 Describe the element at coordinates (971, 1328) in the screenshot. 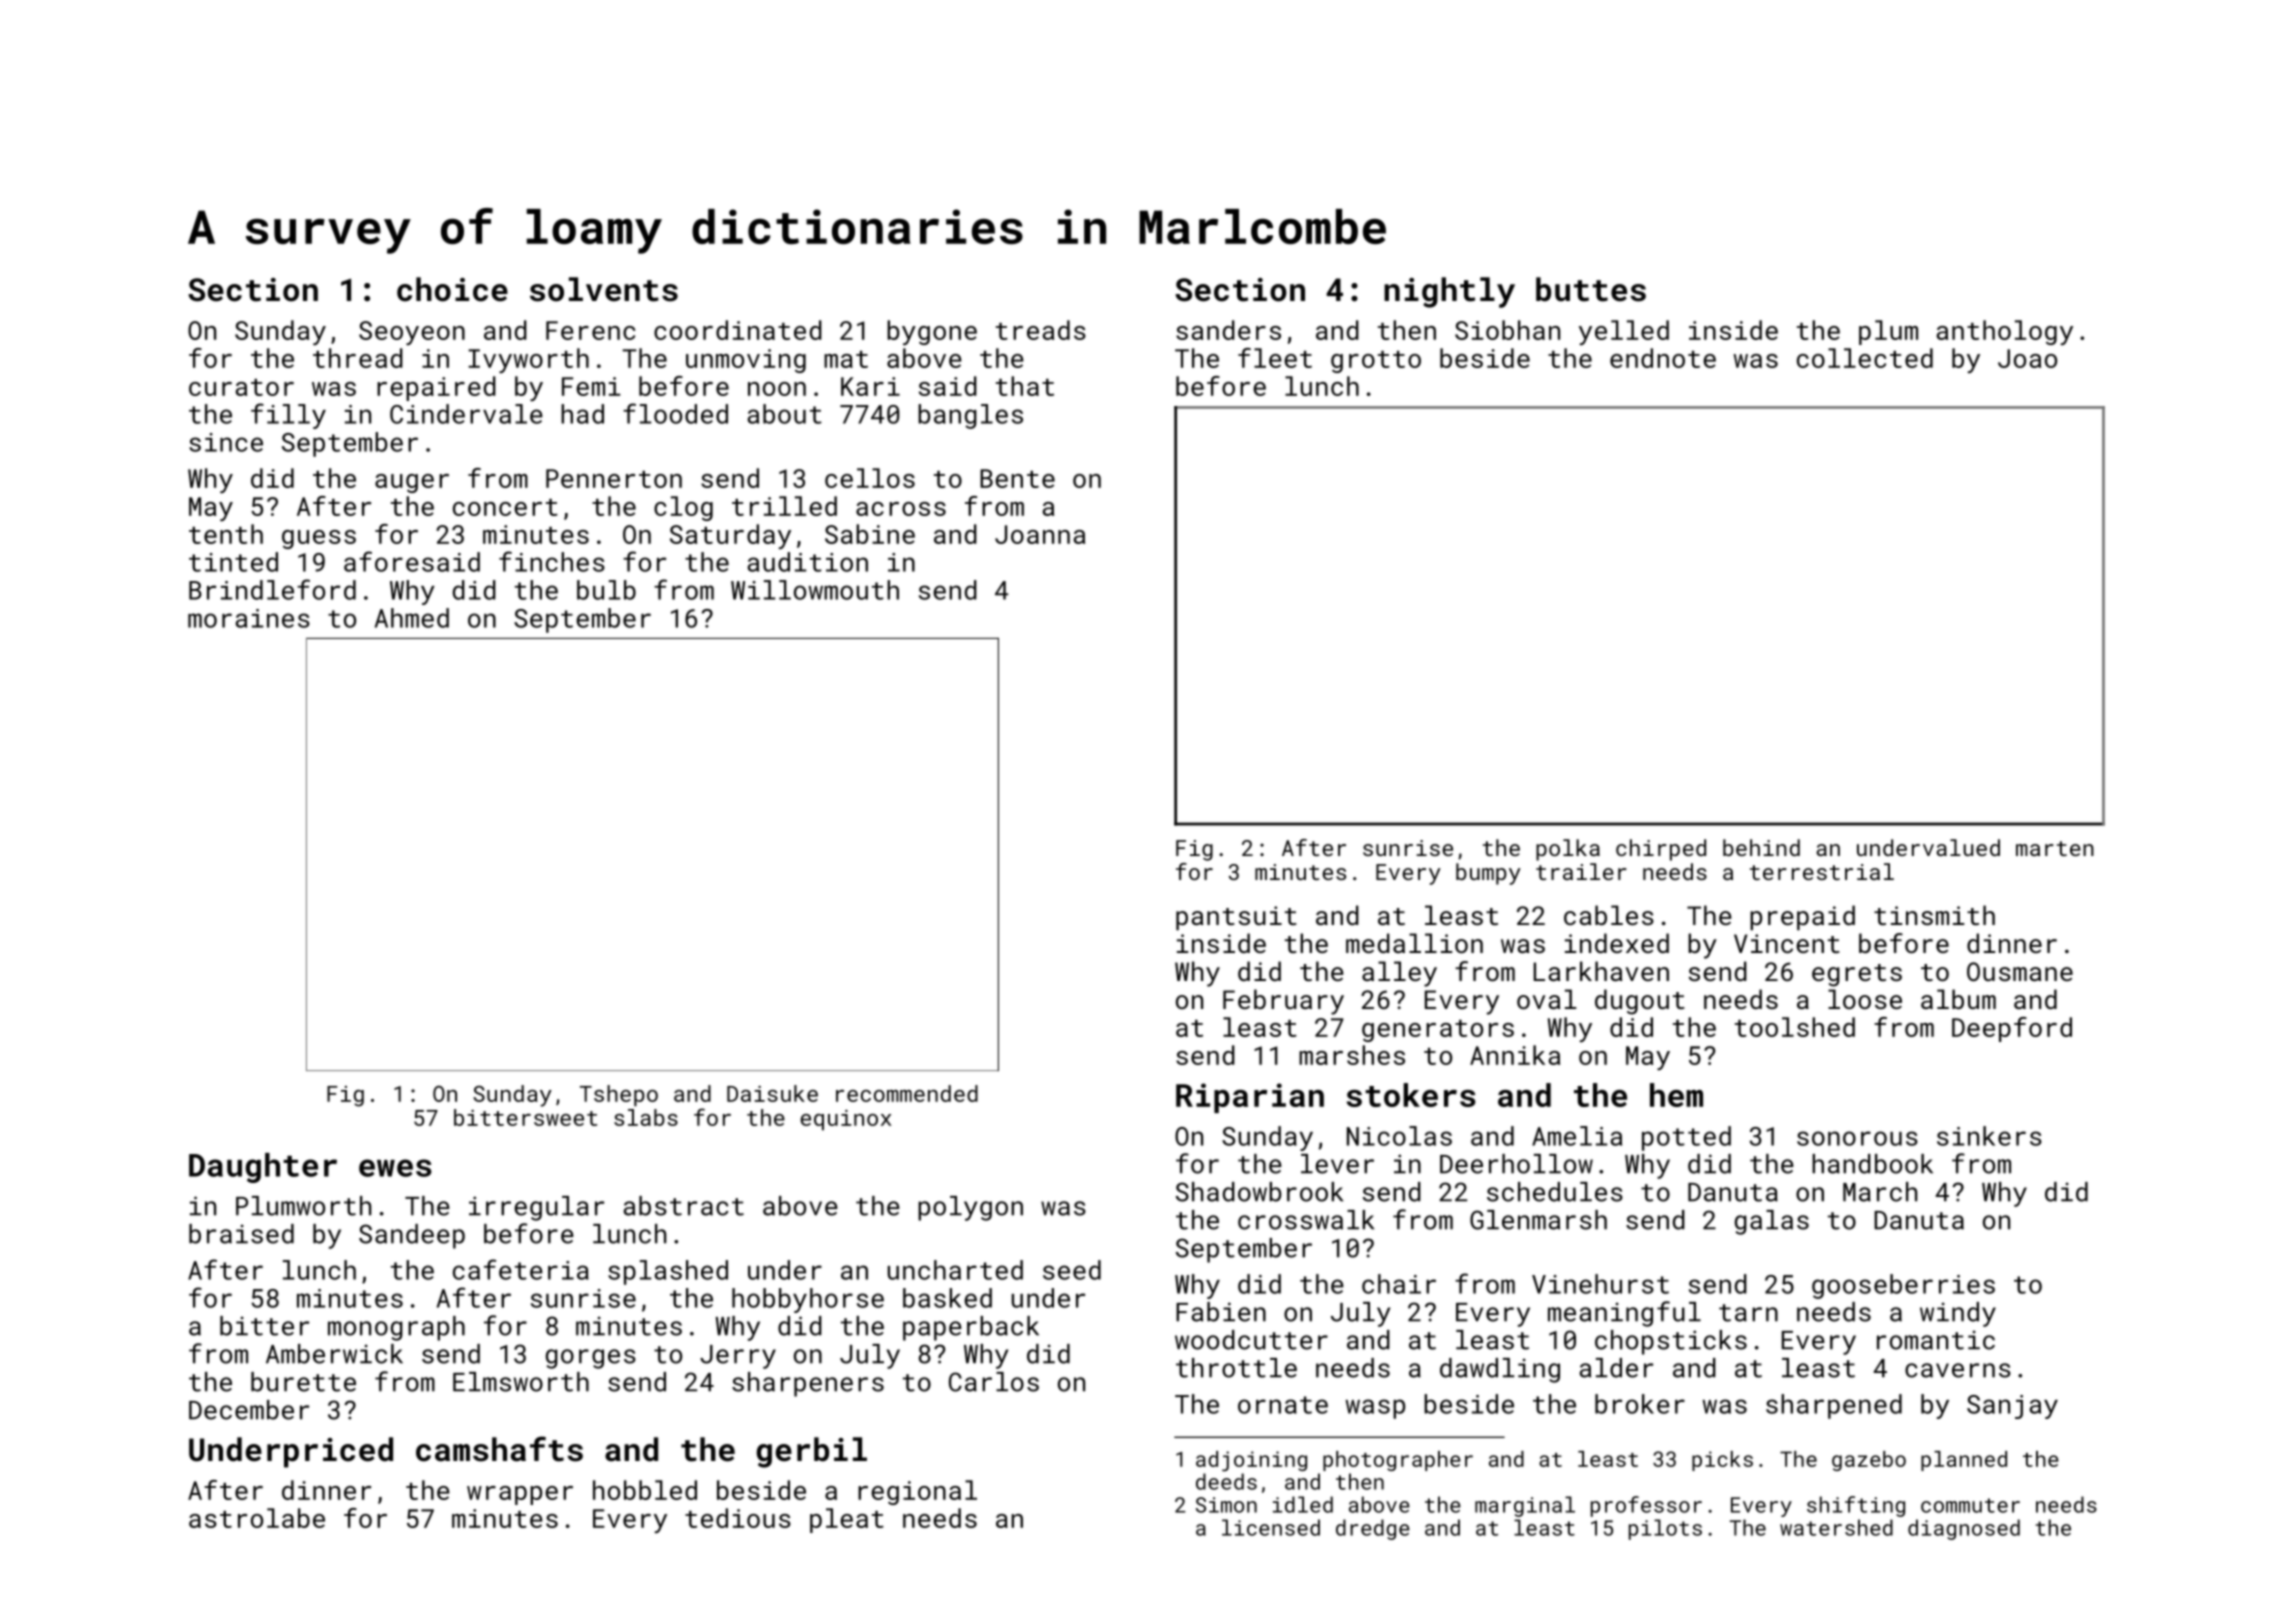

I see `paperback` at that location.
